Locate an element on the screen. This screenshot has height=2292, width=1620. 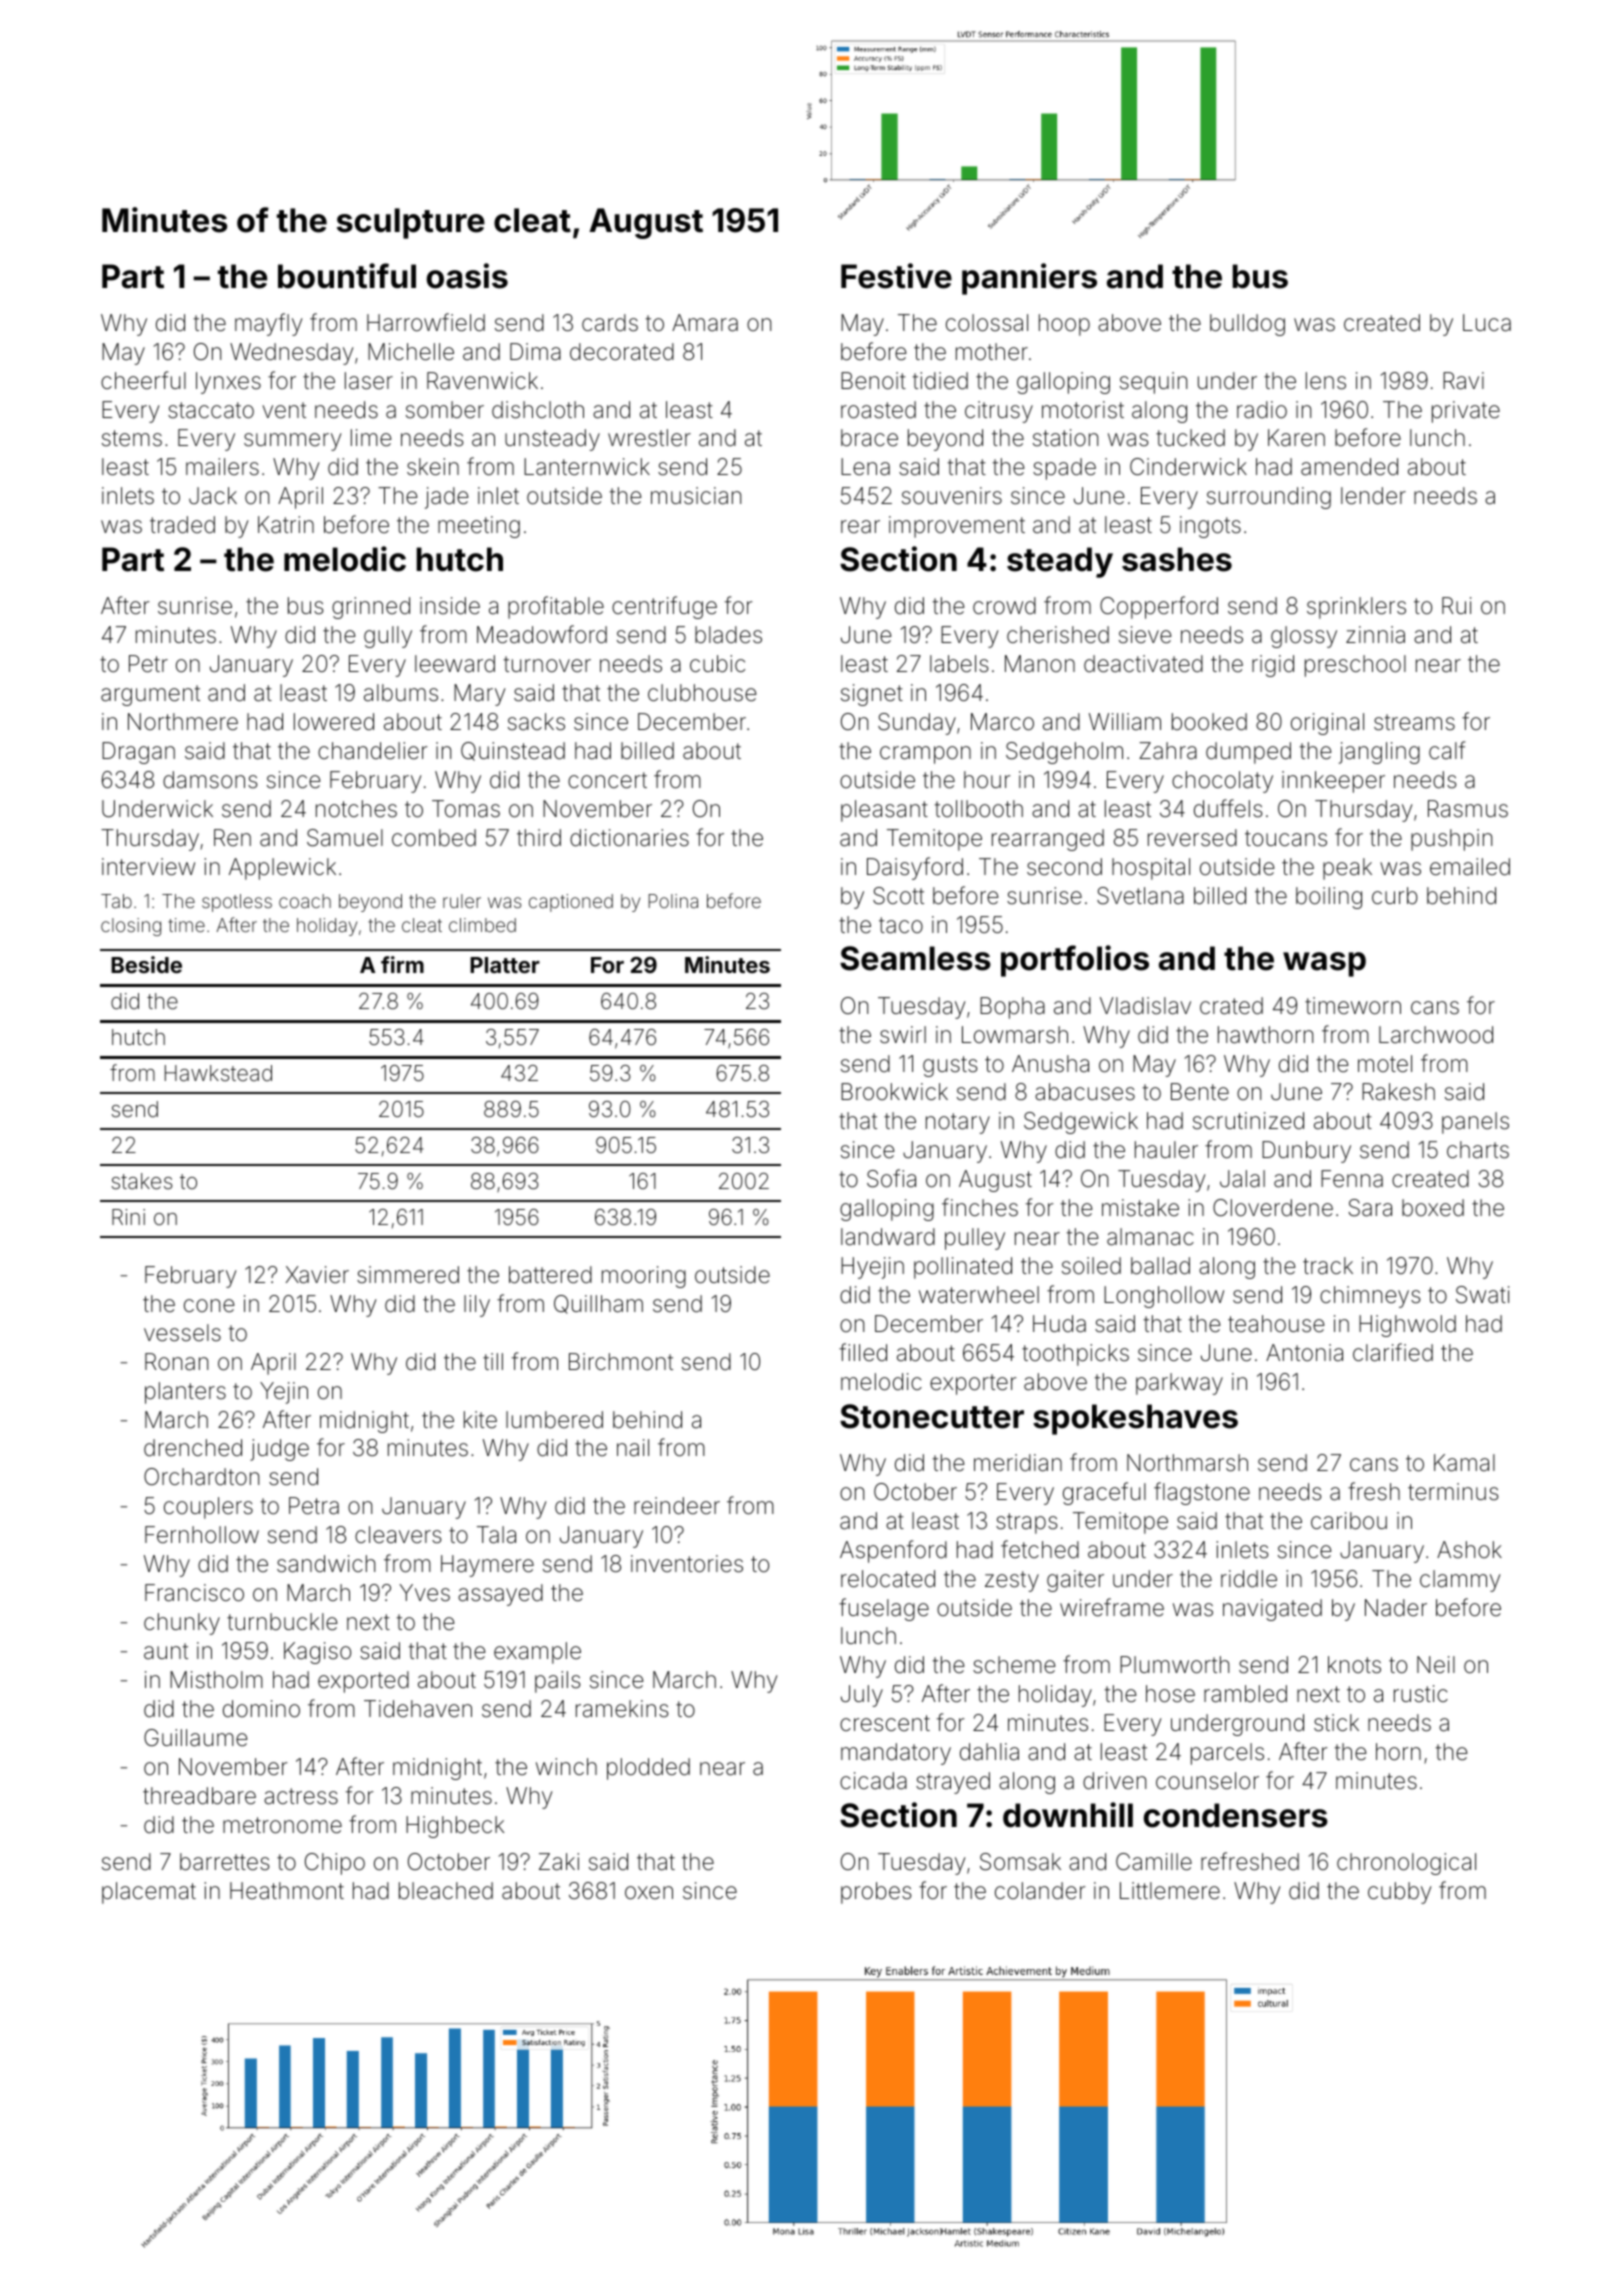
jangling is located at coordinates (1379, 753).
